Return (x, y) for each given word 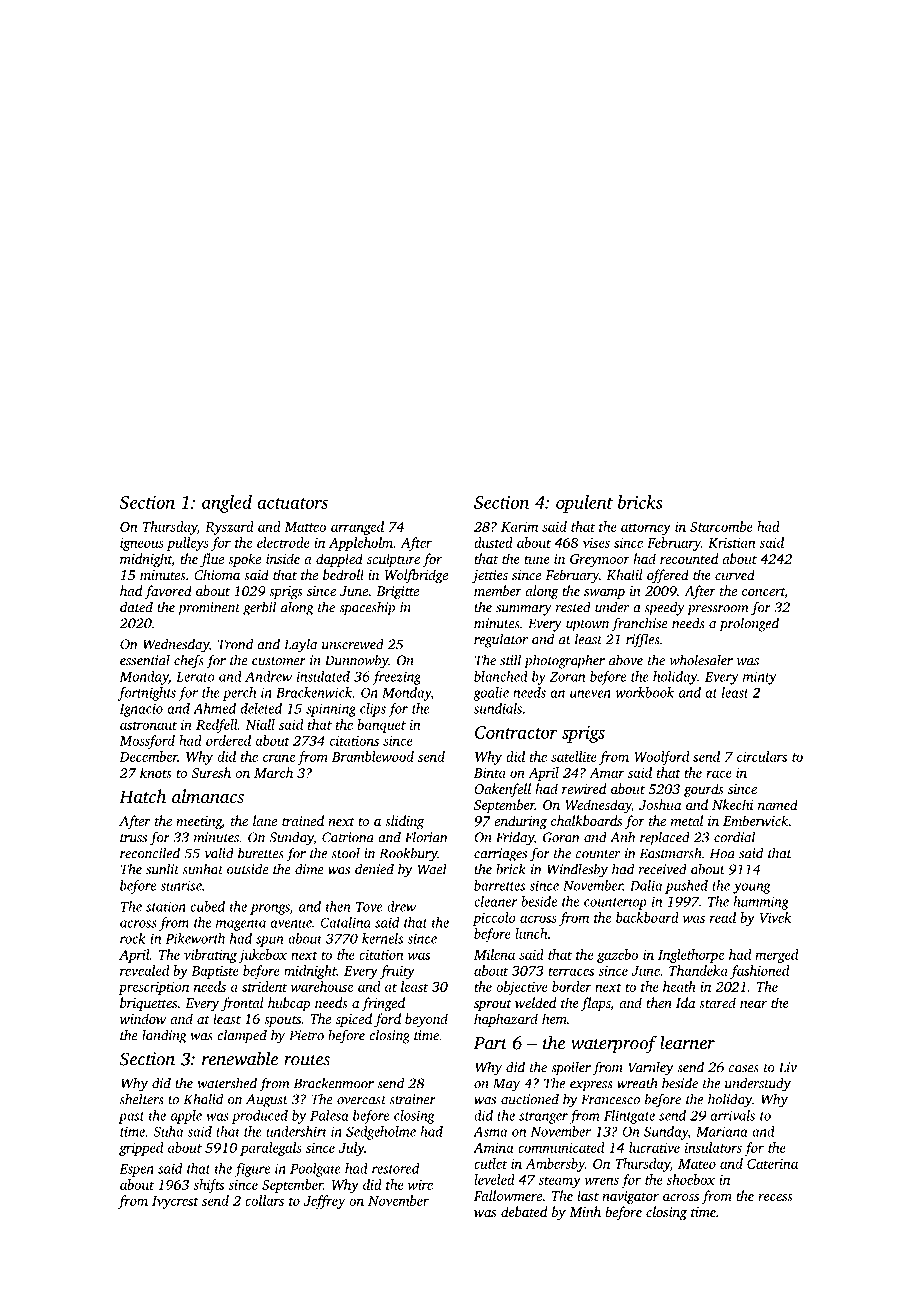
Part (490, 1043)
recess (775, 1197)
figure (252, 1170)
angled (227, 504)
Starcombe (721, 526)
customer (279, 661)
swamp (604, 594)
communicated (561, 1147)
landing (164, 1037)
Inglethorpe (691, 956)
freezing (396, 678)
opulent (584, 504)
